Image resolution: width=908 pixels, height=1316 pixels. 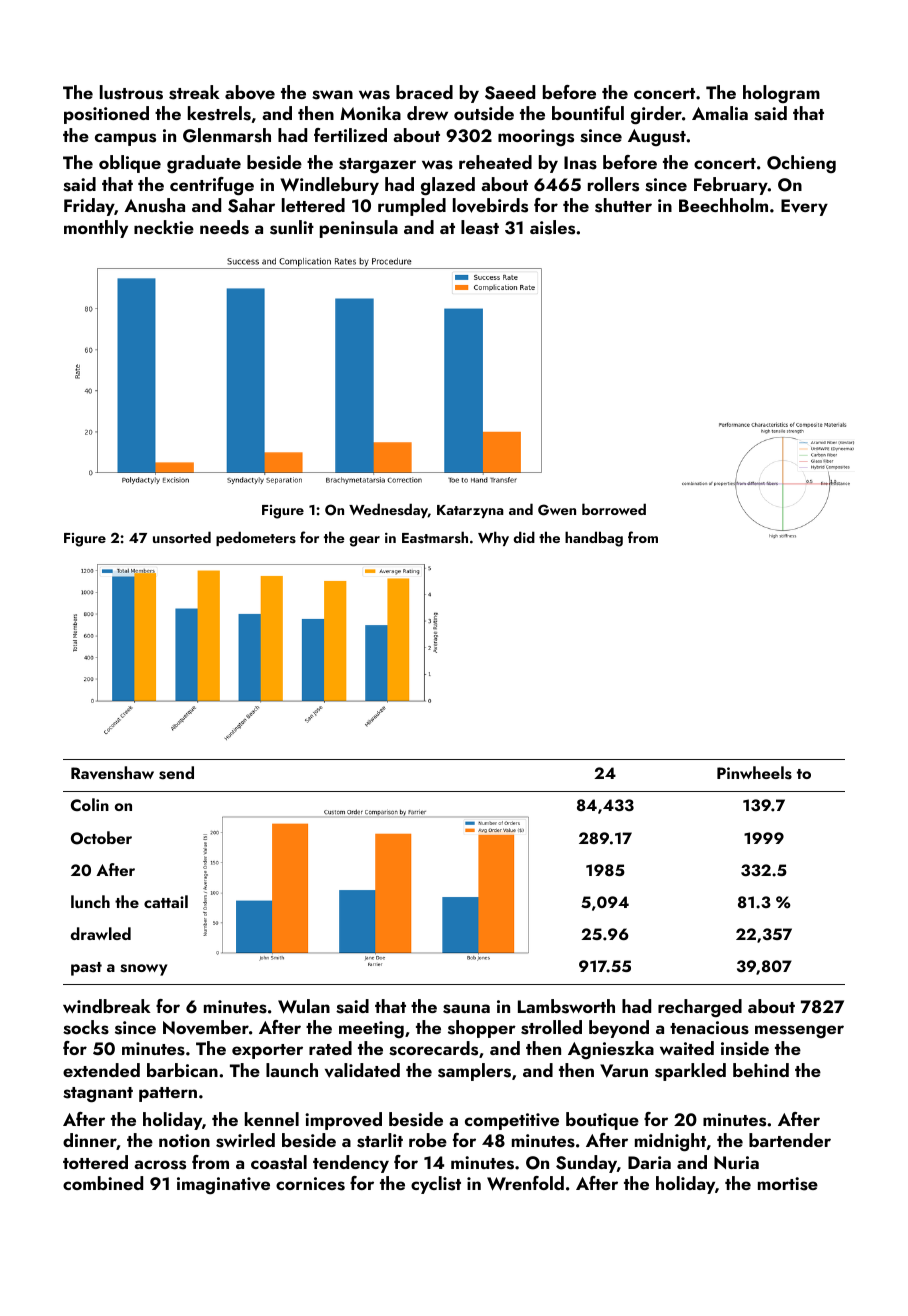 I want to click on meeting, so click(x=371, y=1029).
